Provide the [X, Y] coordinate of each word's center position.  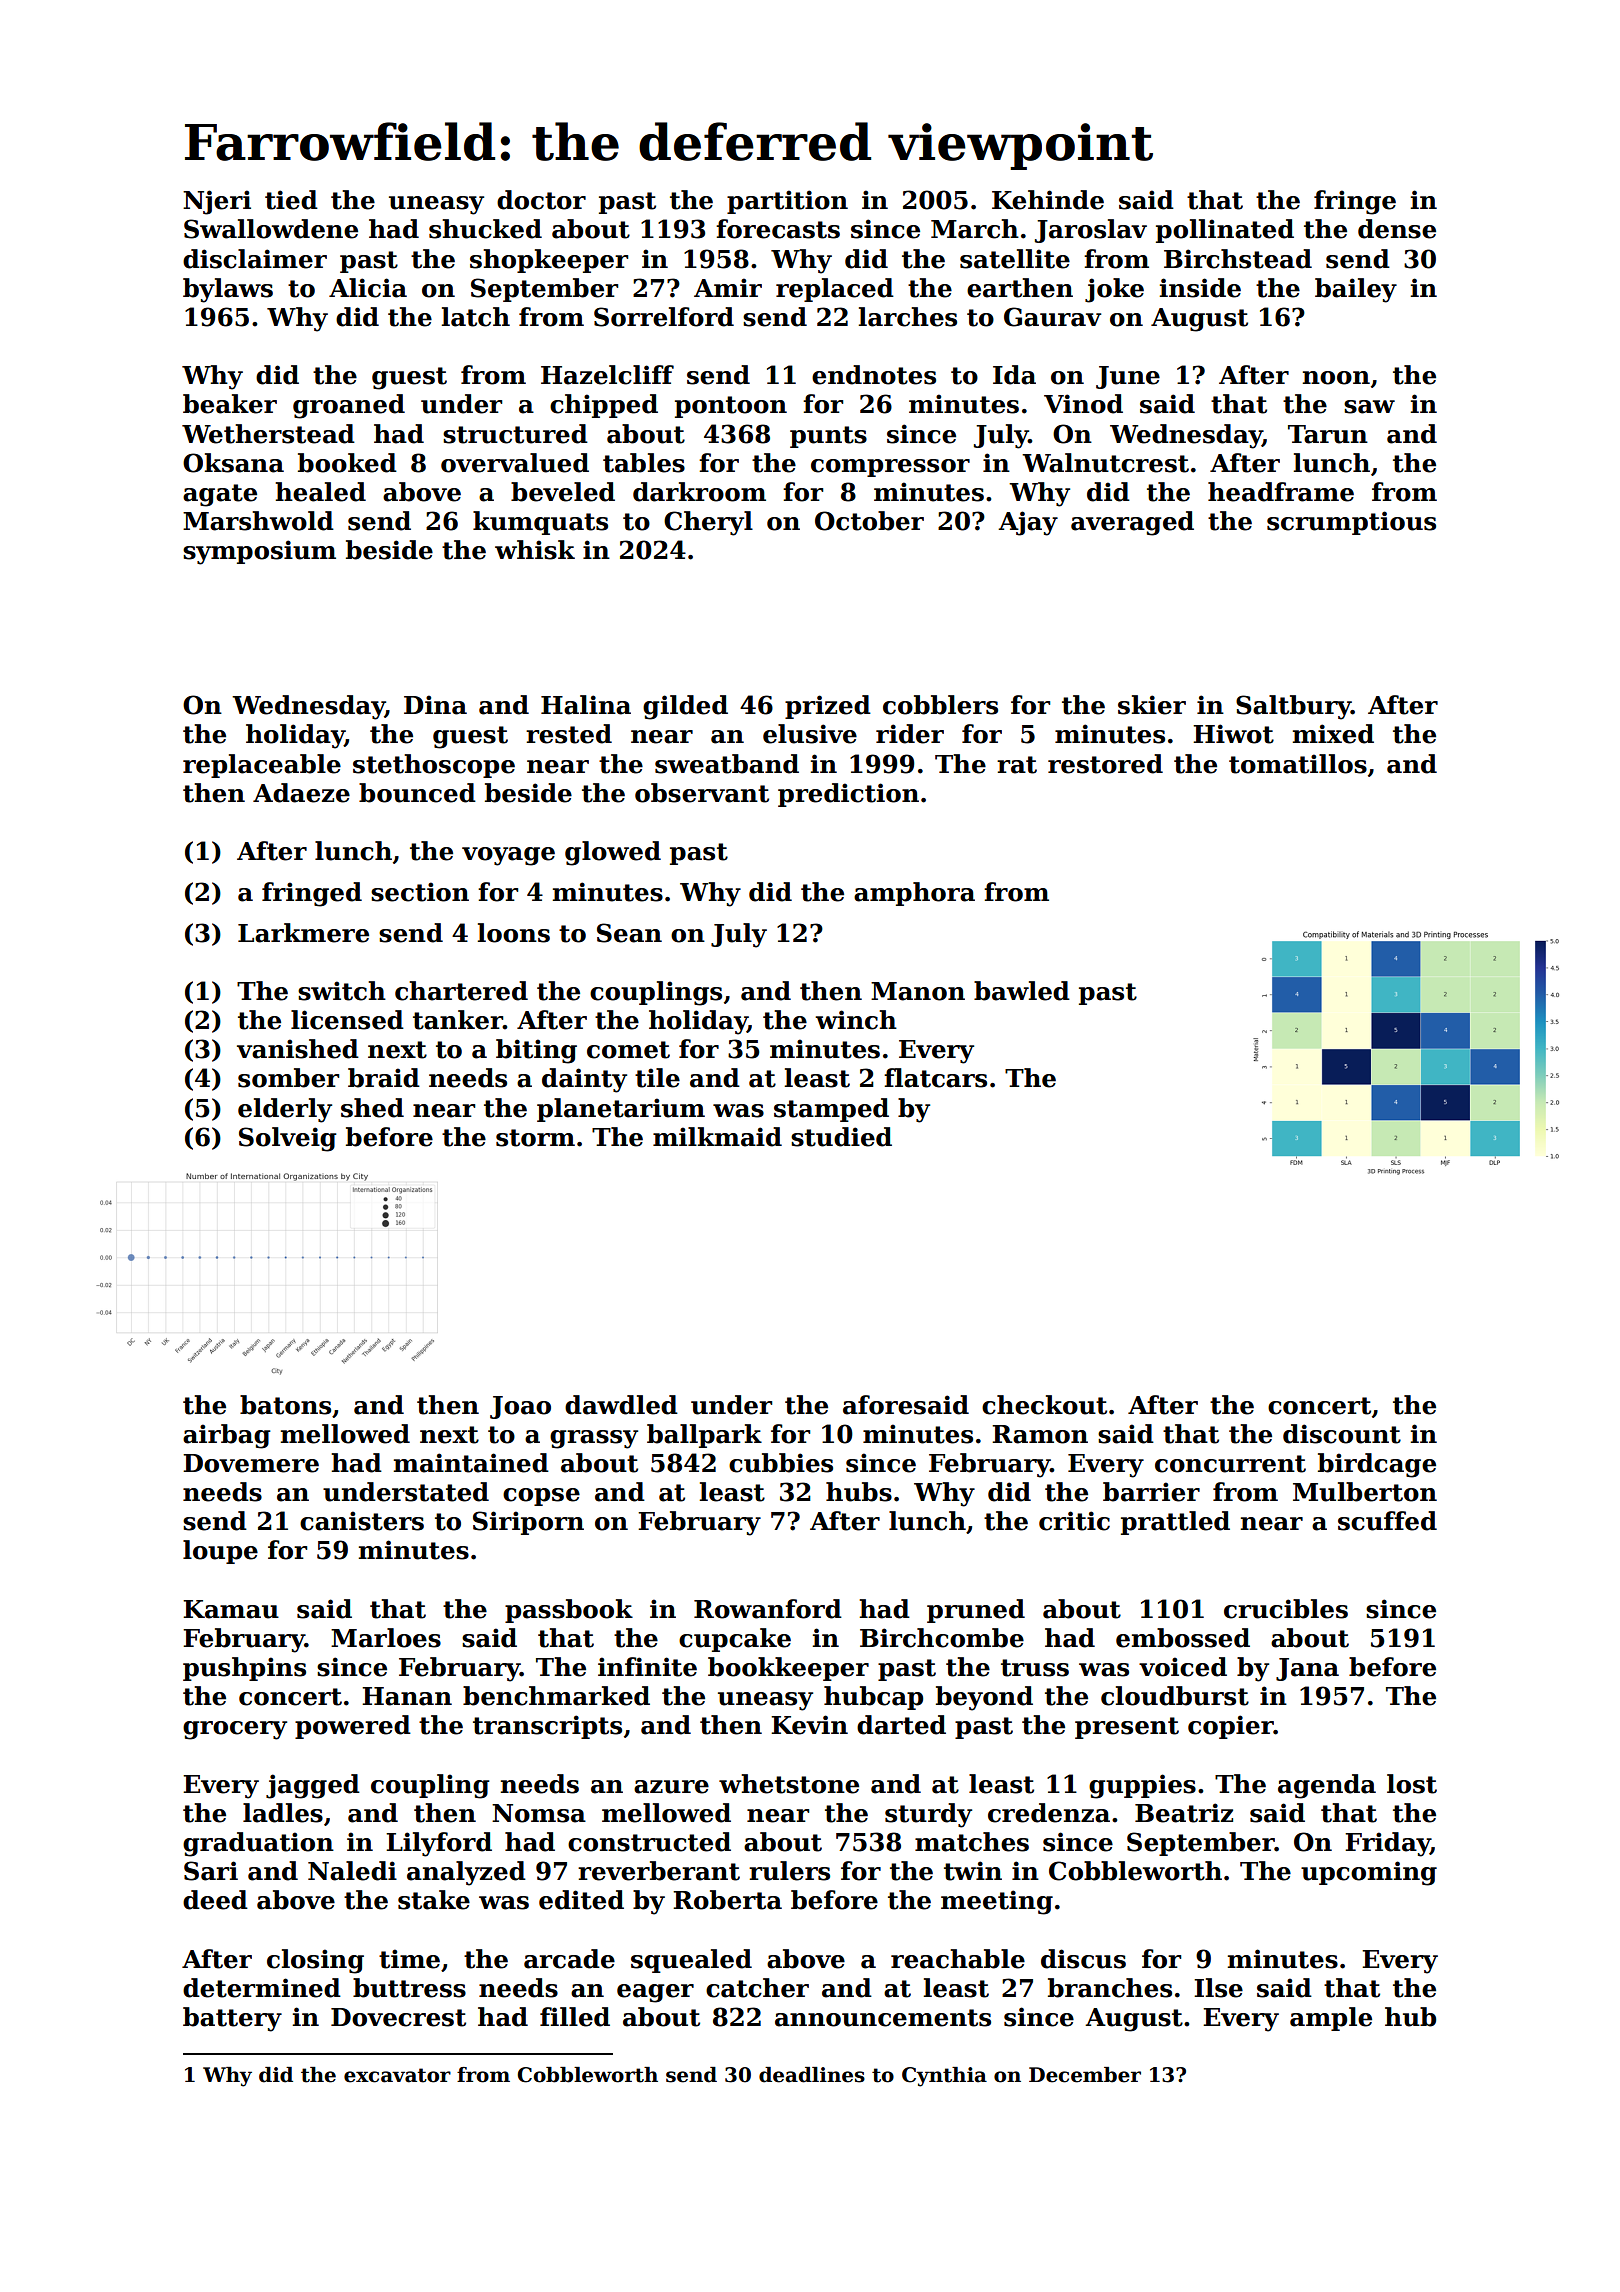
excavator [397, 2075]
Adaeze [301, 793]
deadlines [812, 2075]
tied [291, 200]
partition [787, 202]
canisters [362, 1521]
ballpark [704, 1436]
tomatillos [1298, 764]
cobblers [940, 705]
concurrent [1230, 1464]
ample [1331, 2019]
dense [1397, 229]
